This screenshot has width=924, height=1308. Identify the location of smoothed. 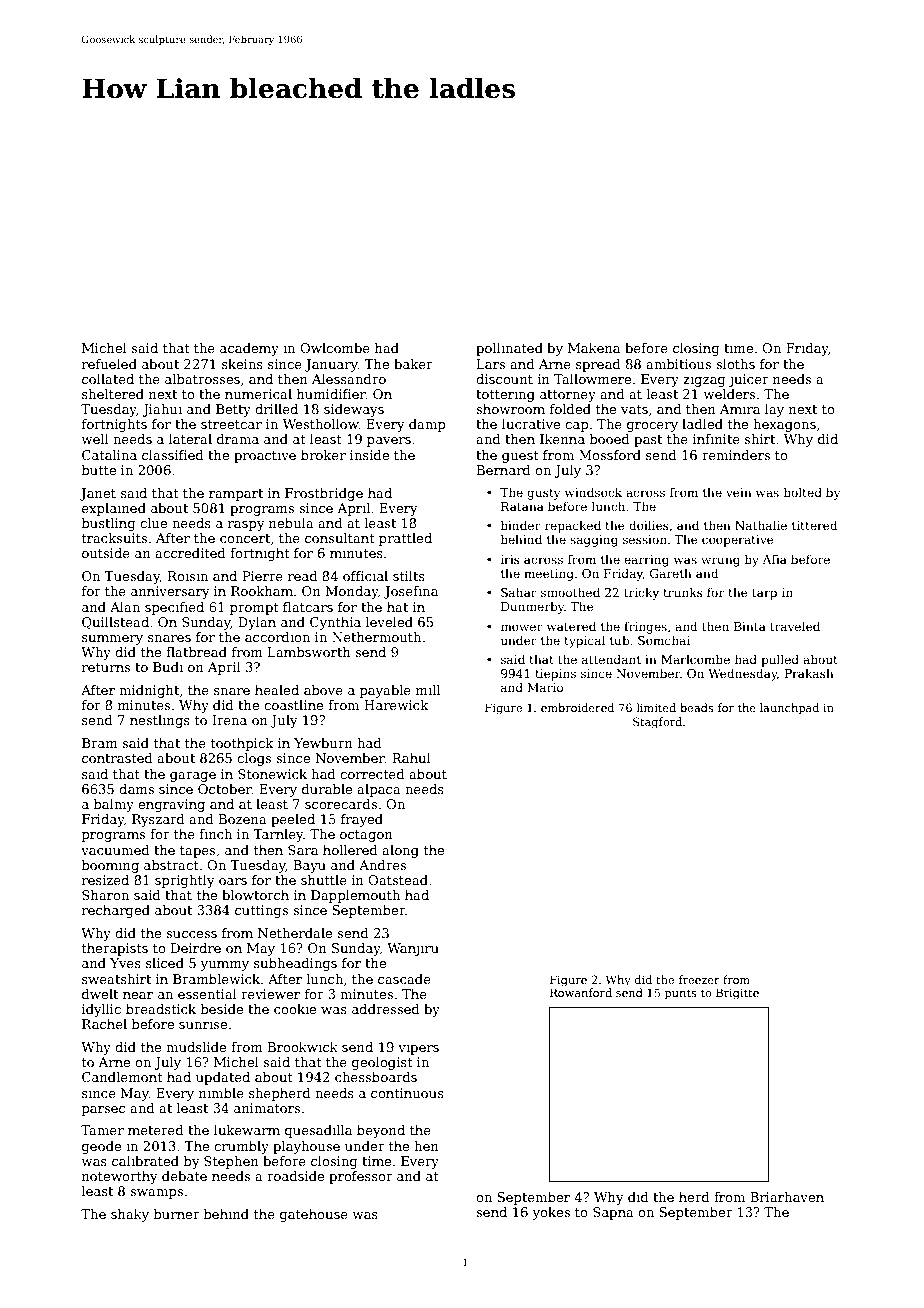
(570, 592).
